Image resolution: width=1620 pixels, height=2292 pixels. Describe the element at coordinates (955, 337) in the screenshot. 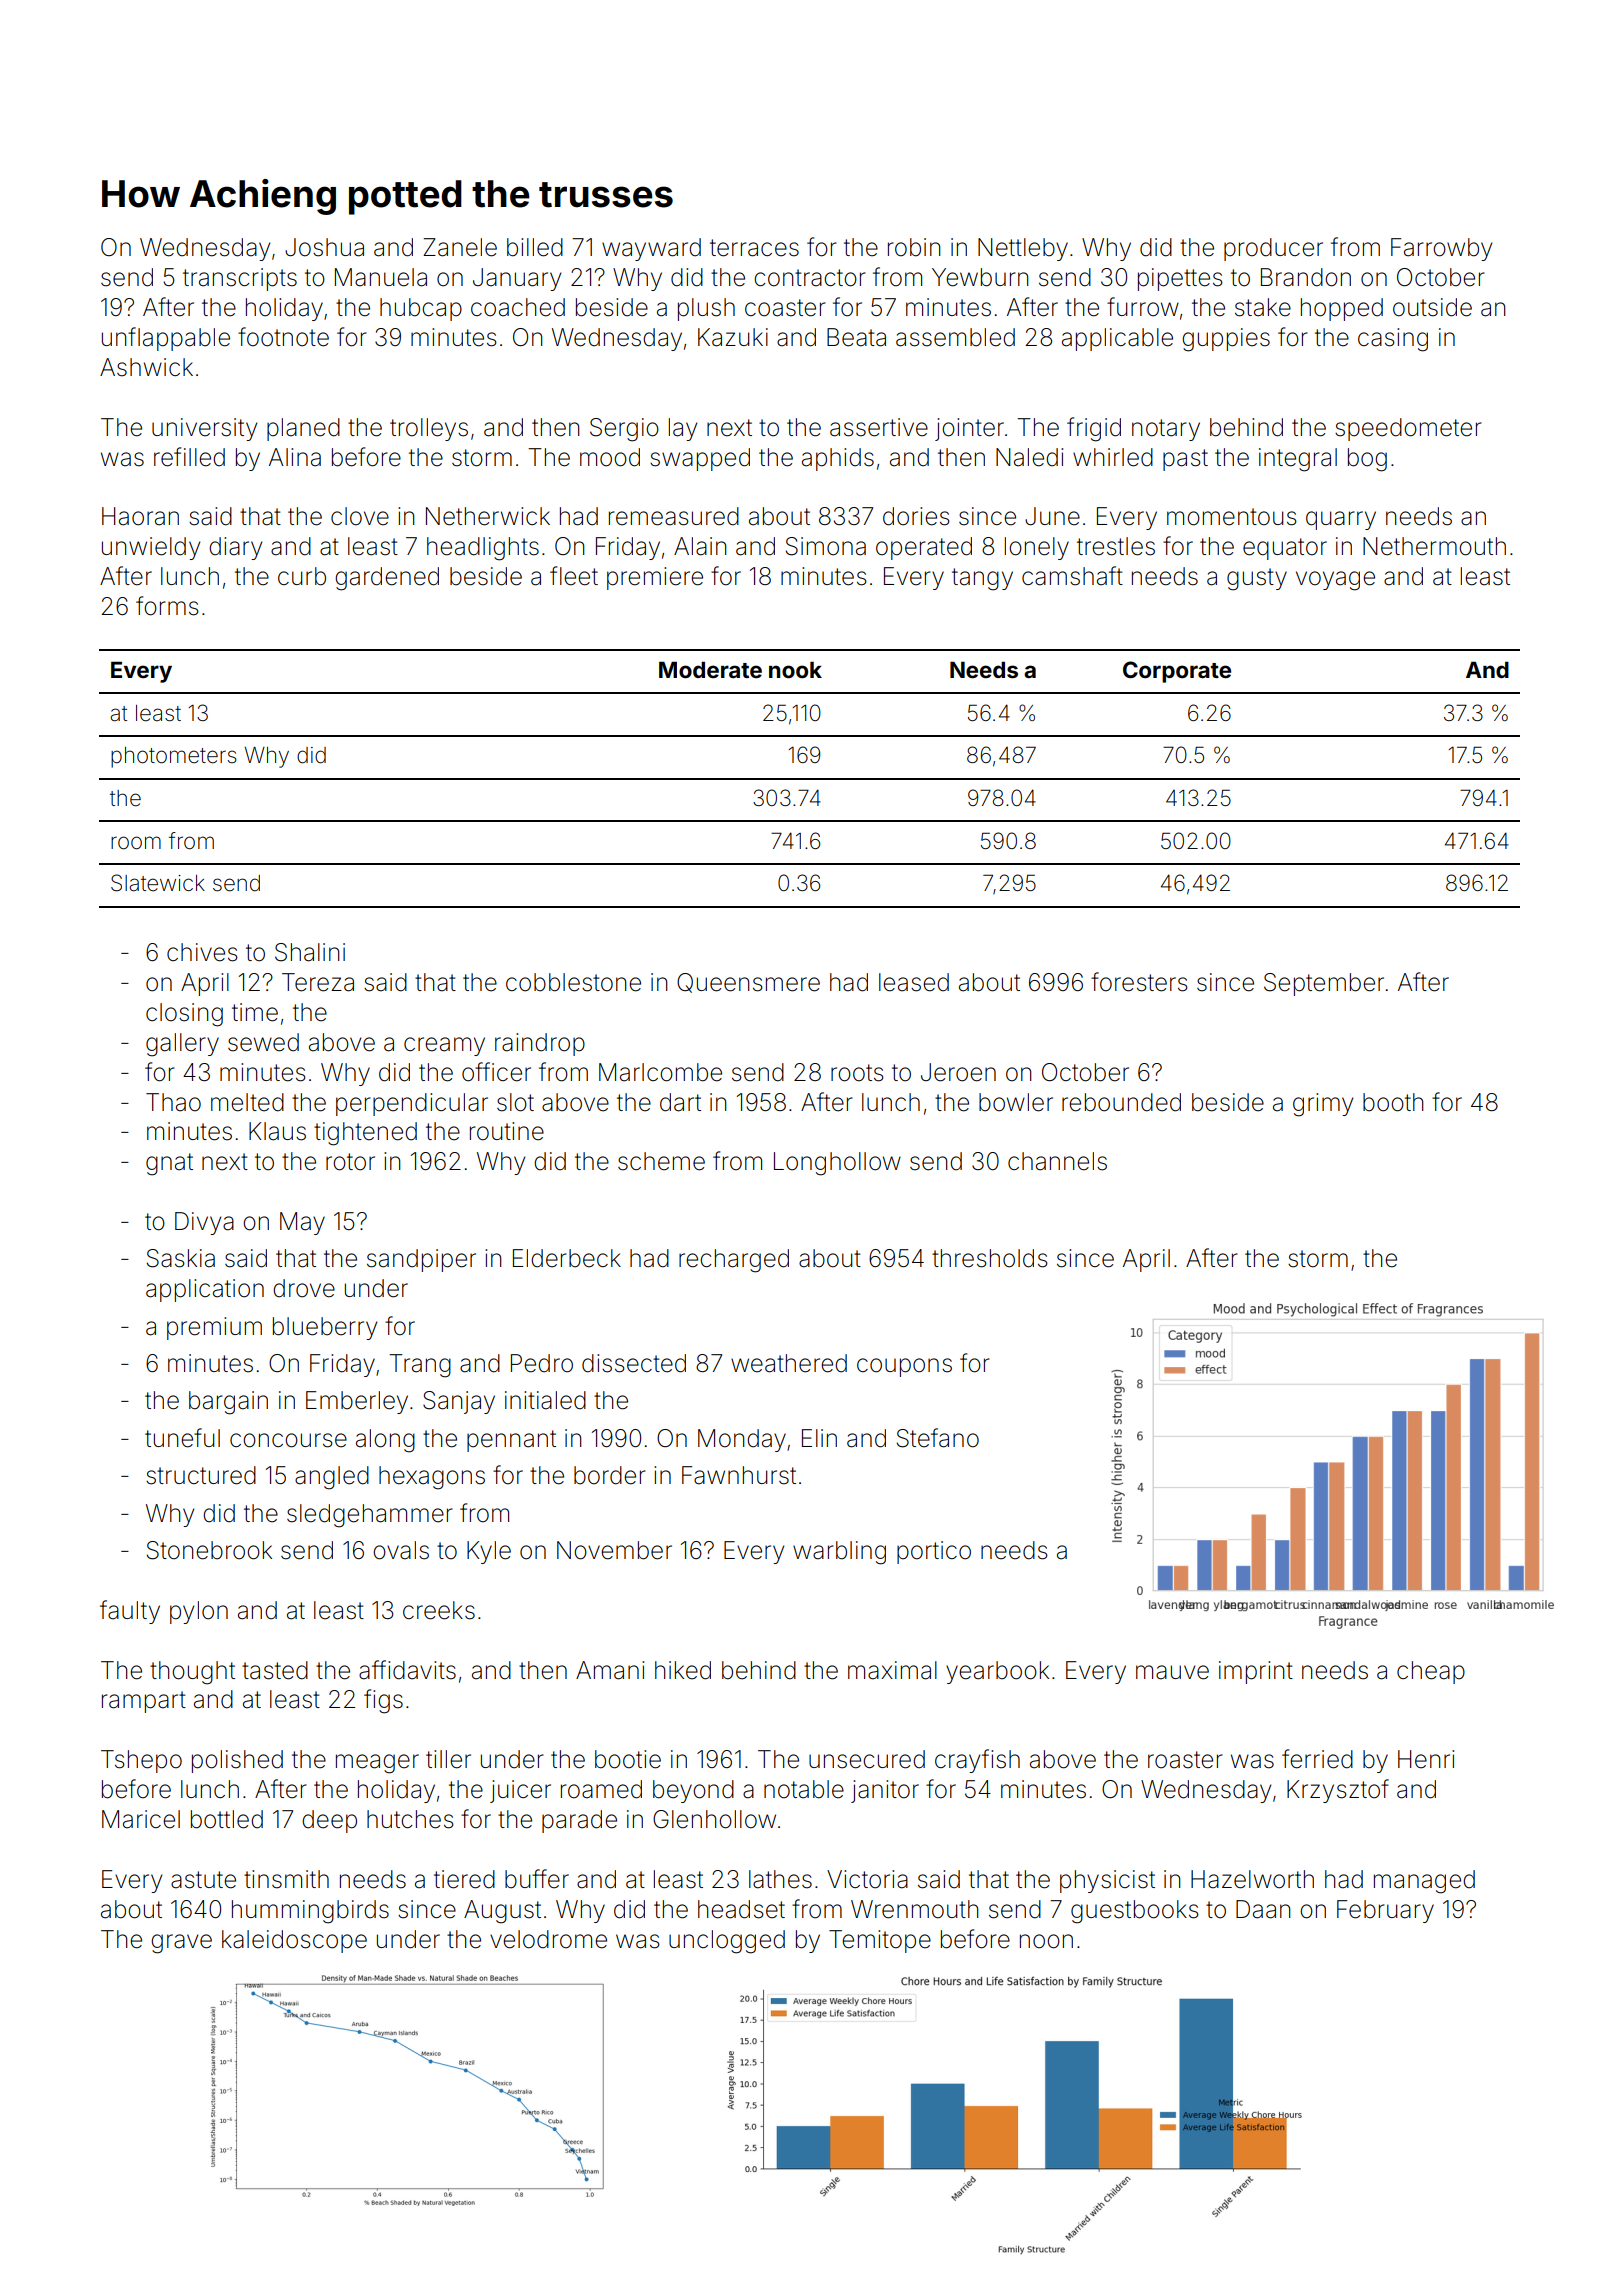

I see `assembled` at that location.
